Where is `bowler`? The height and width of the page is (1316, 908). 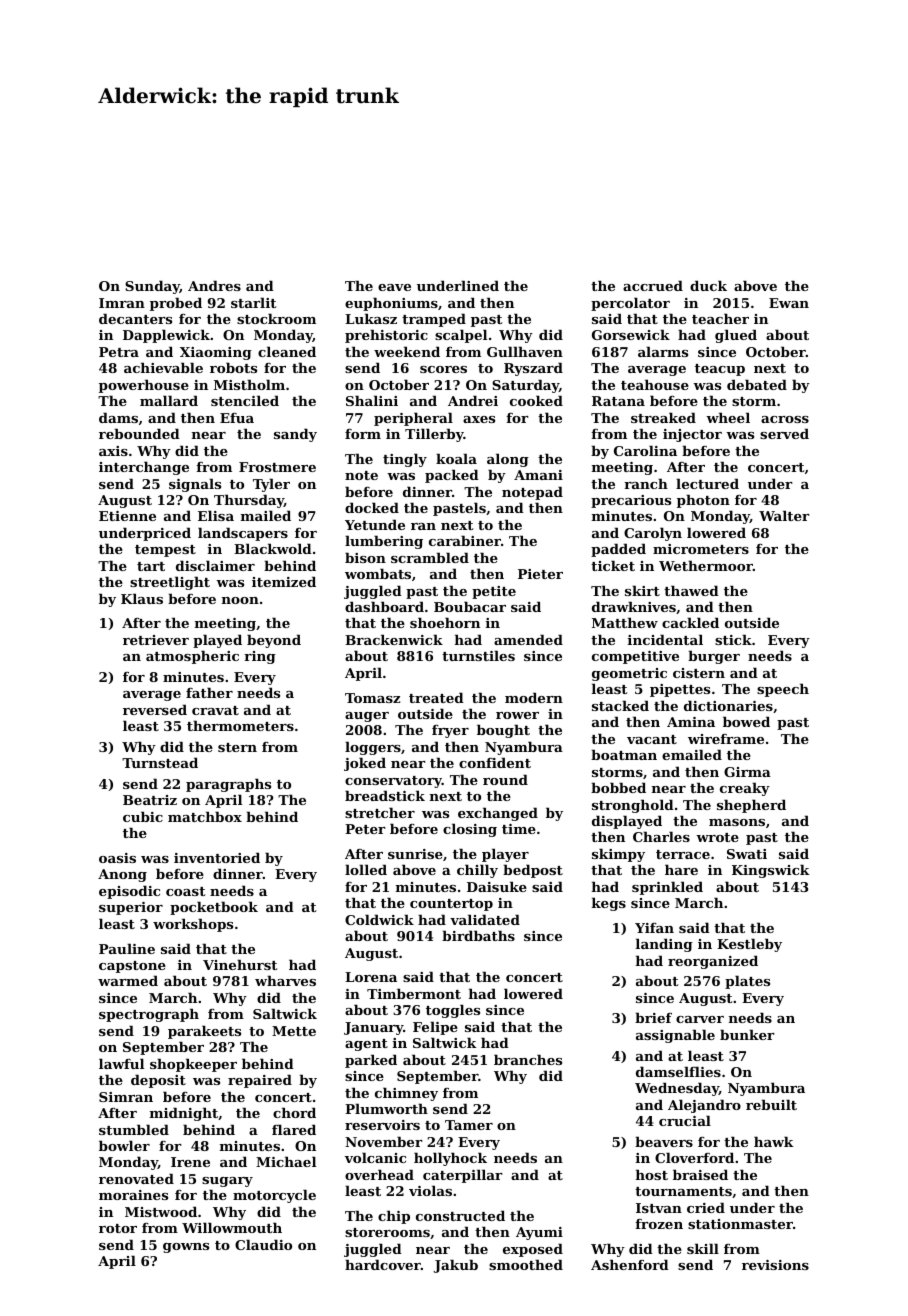 bowler is located at coordinates (124, 1145).
